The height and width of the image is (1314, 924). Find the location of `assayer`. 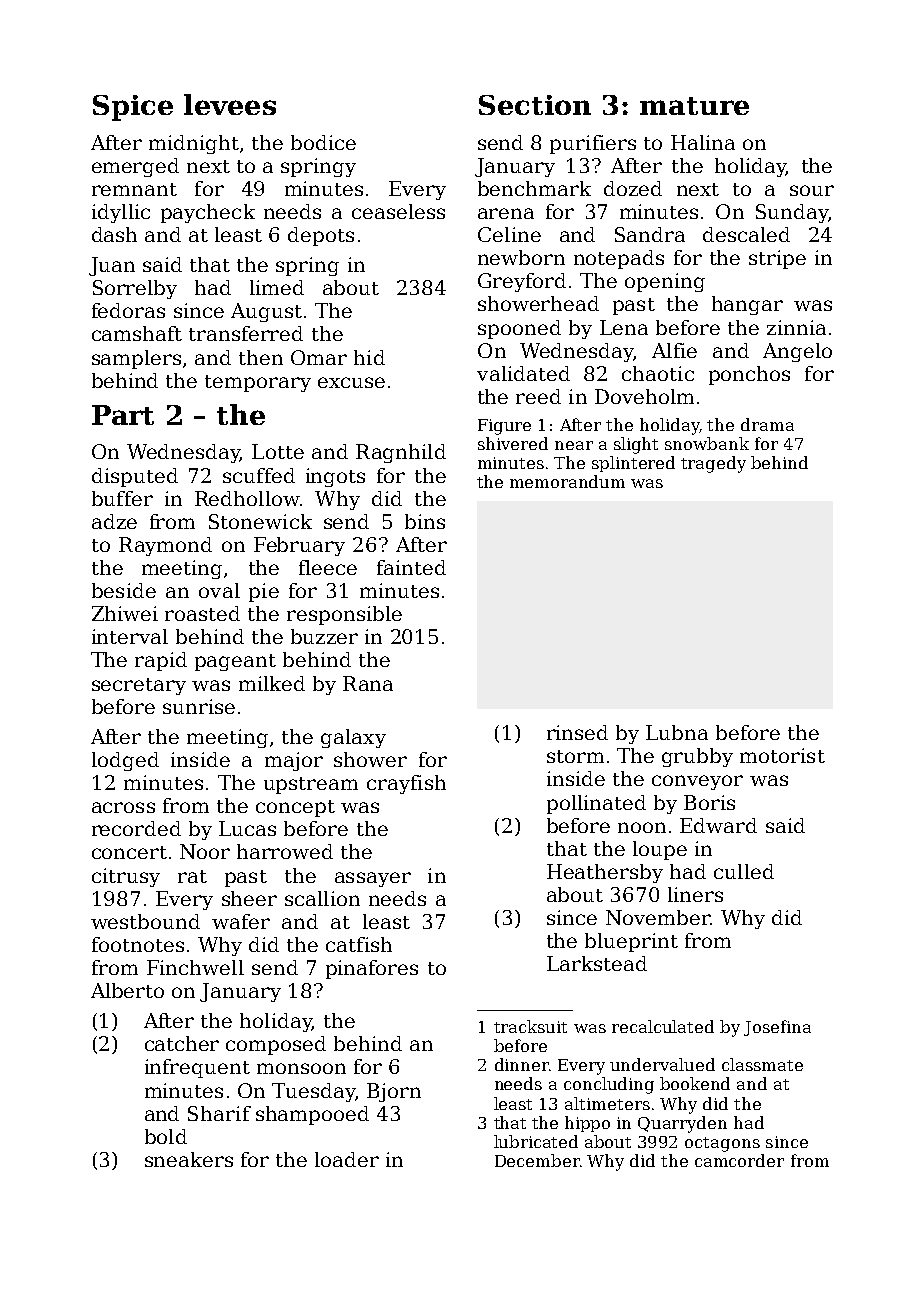

assayer is located at coordinates (373, 879).
